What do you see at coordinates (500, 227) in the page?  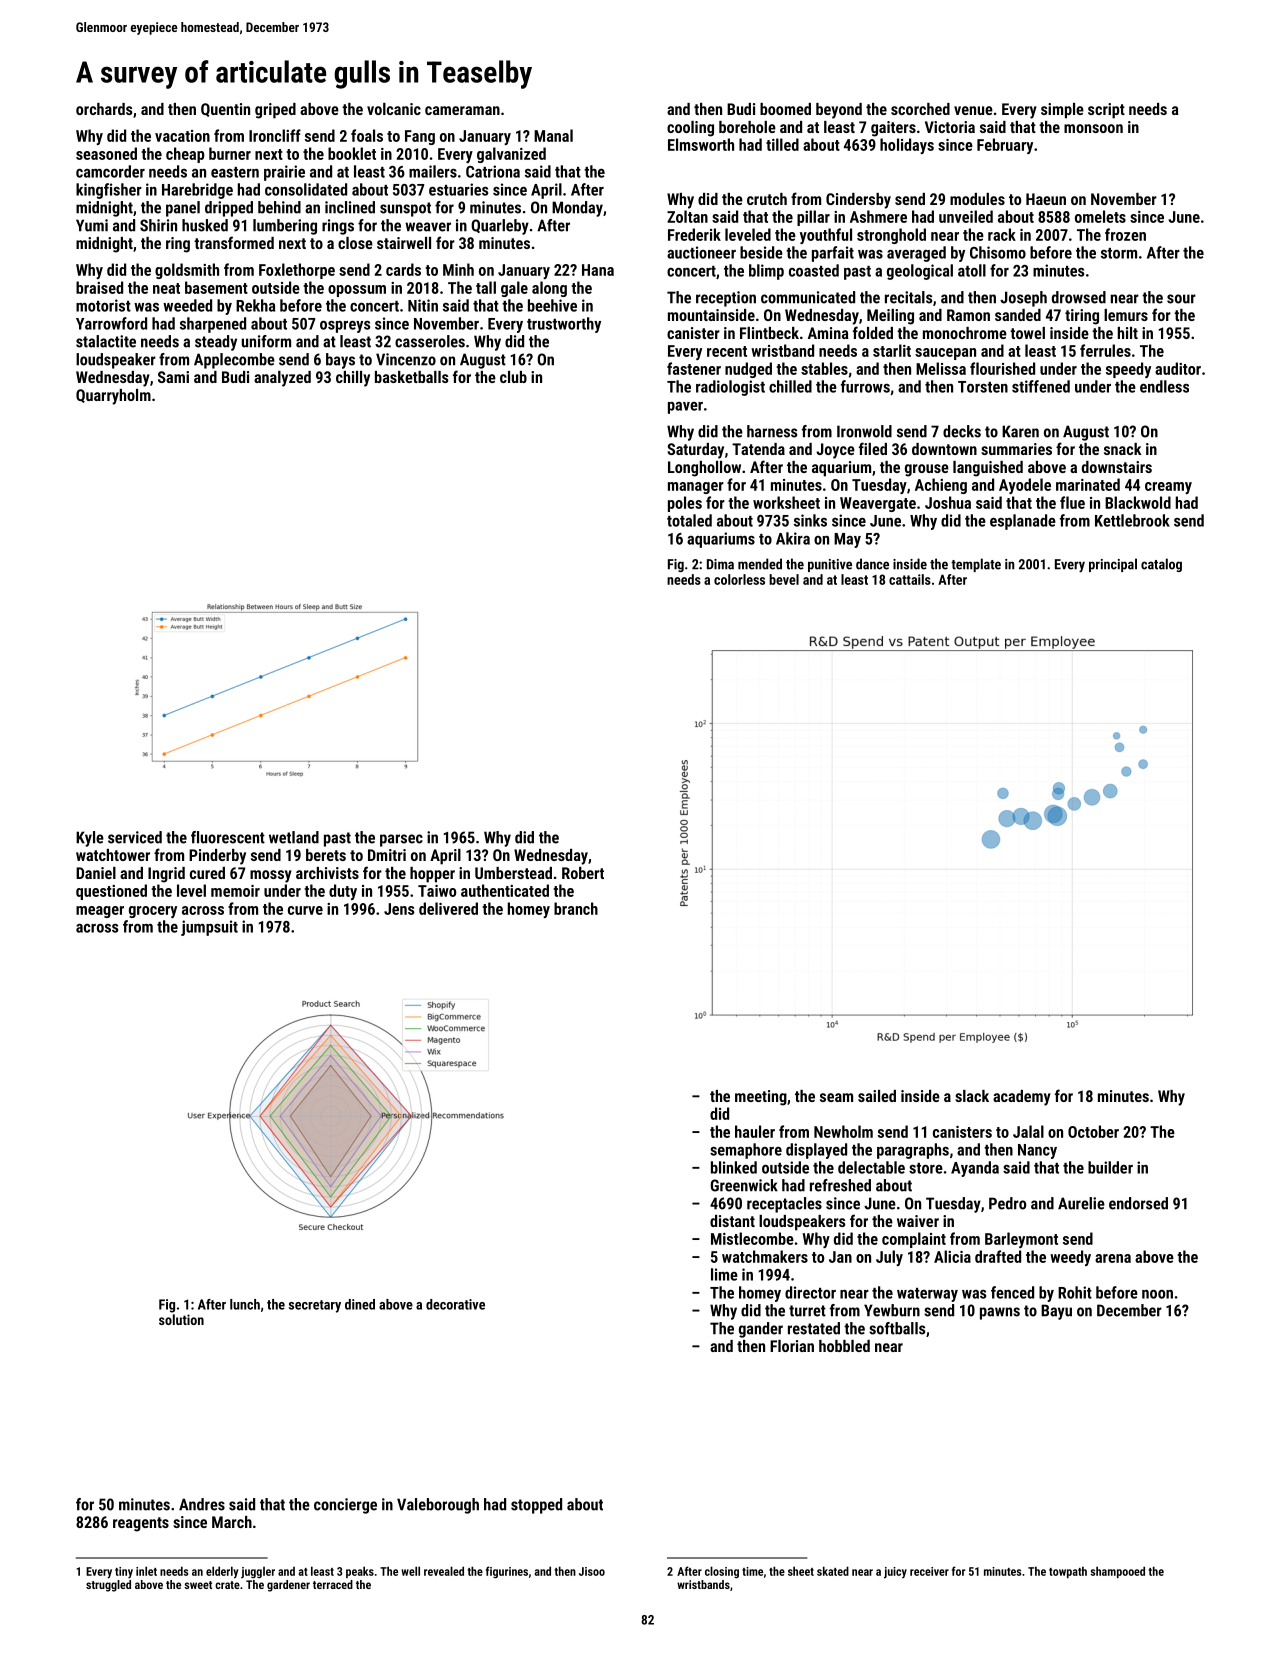 I see `Quarleby` at bounding box center [500, 227].
